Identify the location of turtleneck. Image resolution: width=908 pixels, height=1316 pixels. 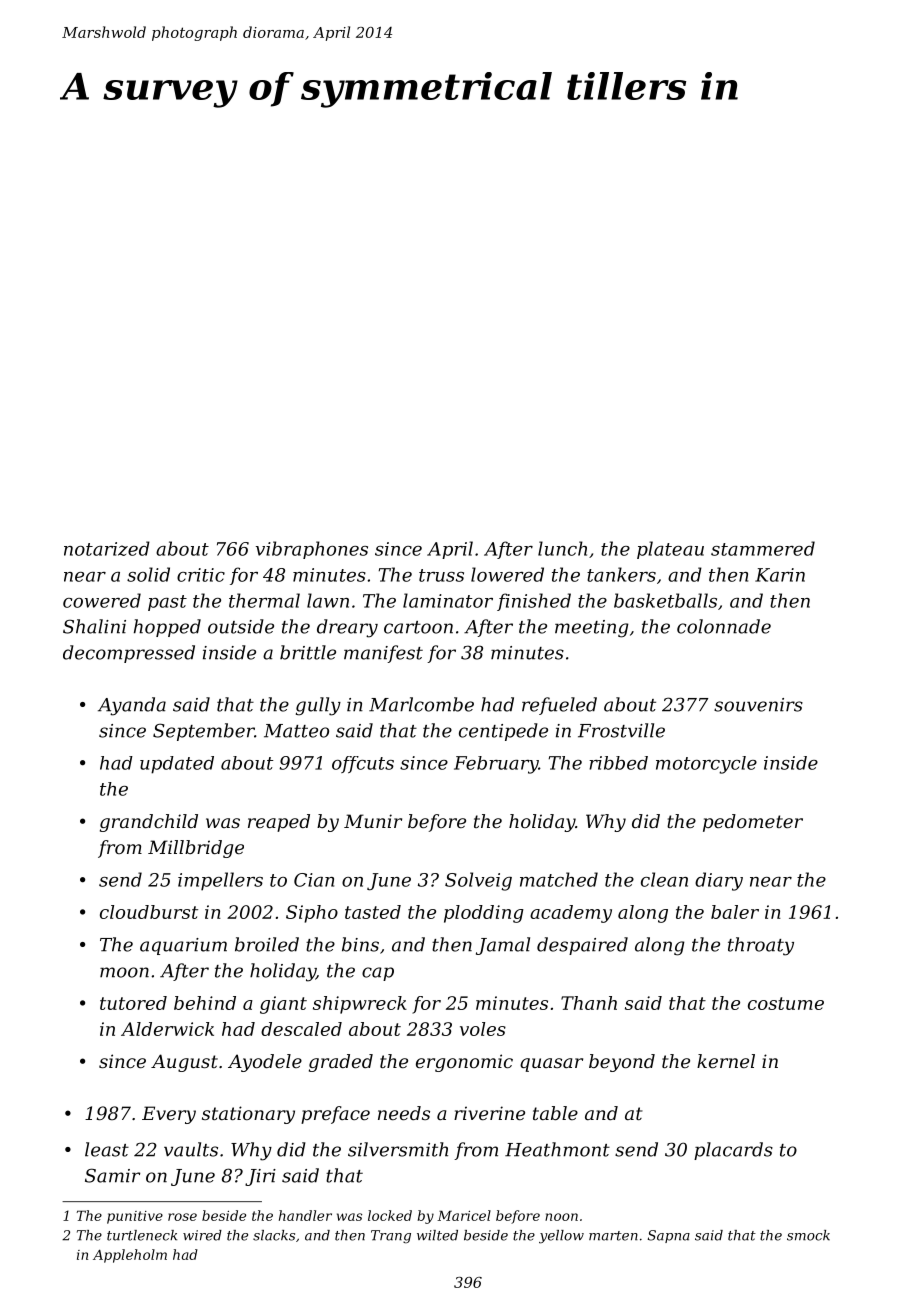
(142, 1235).
